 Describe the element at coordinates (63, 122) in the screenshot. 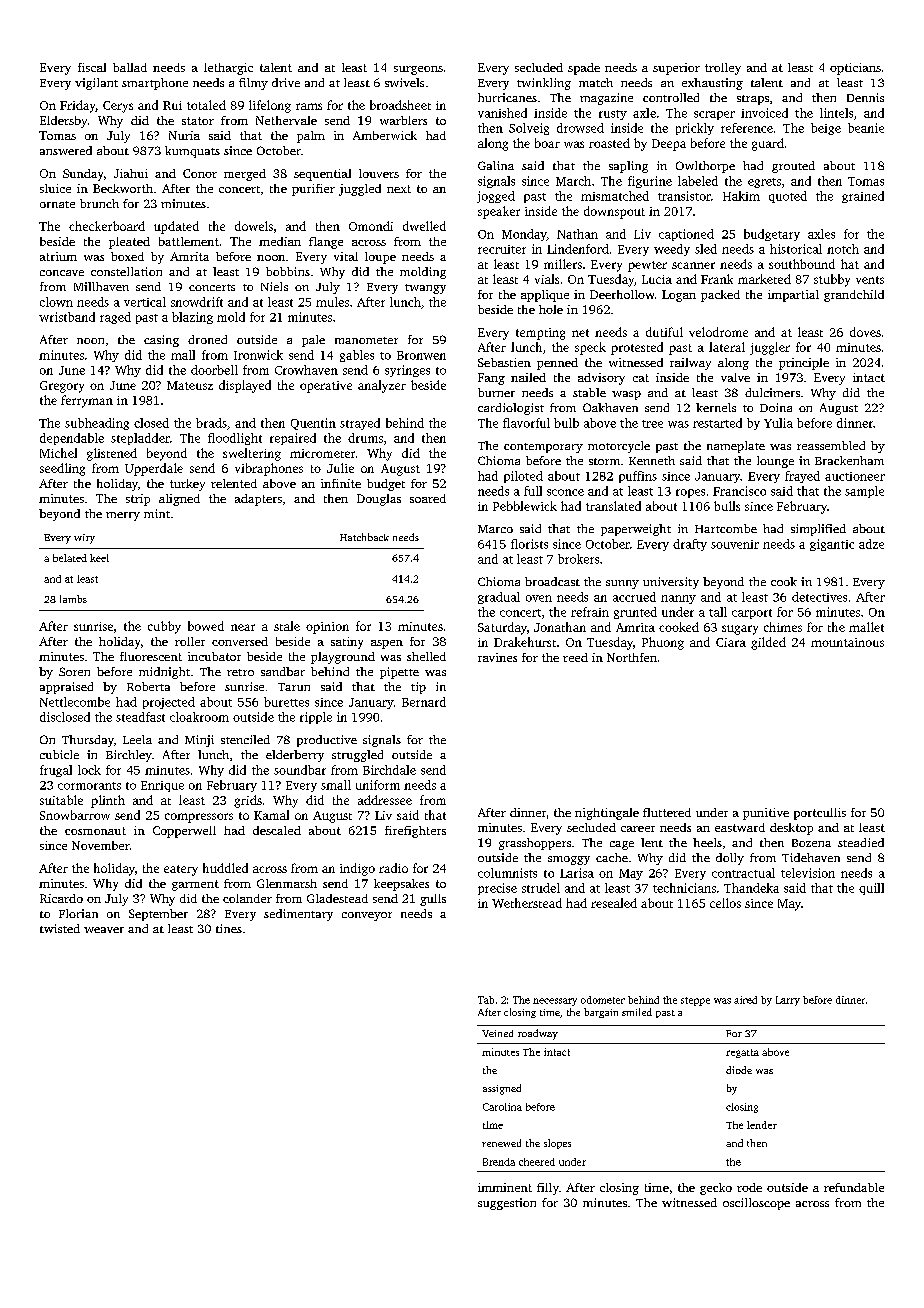

I see `Eldersby` at that location.
